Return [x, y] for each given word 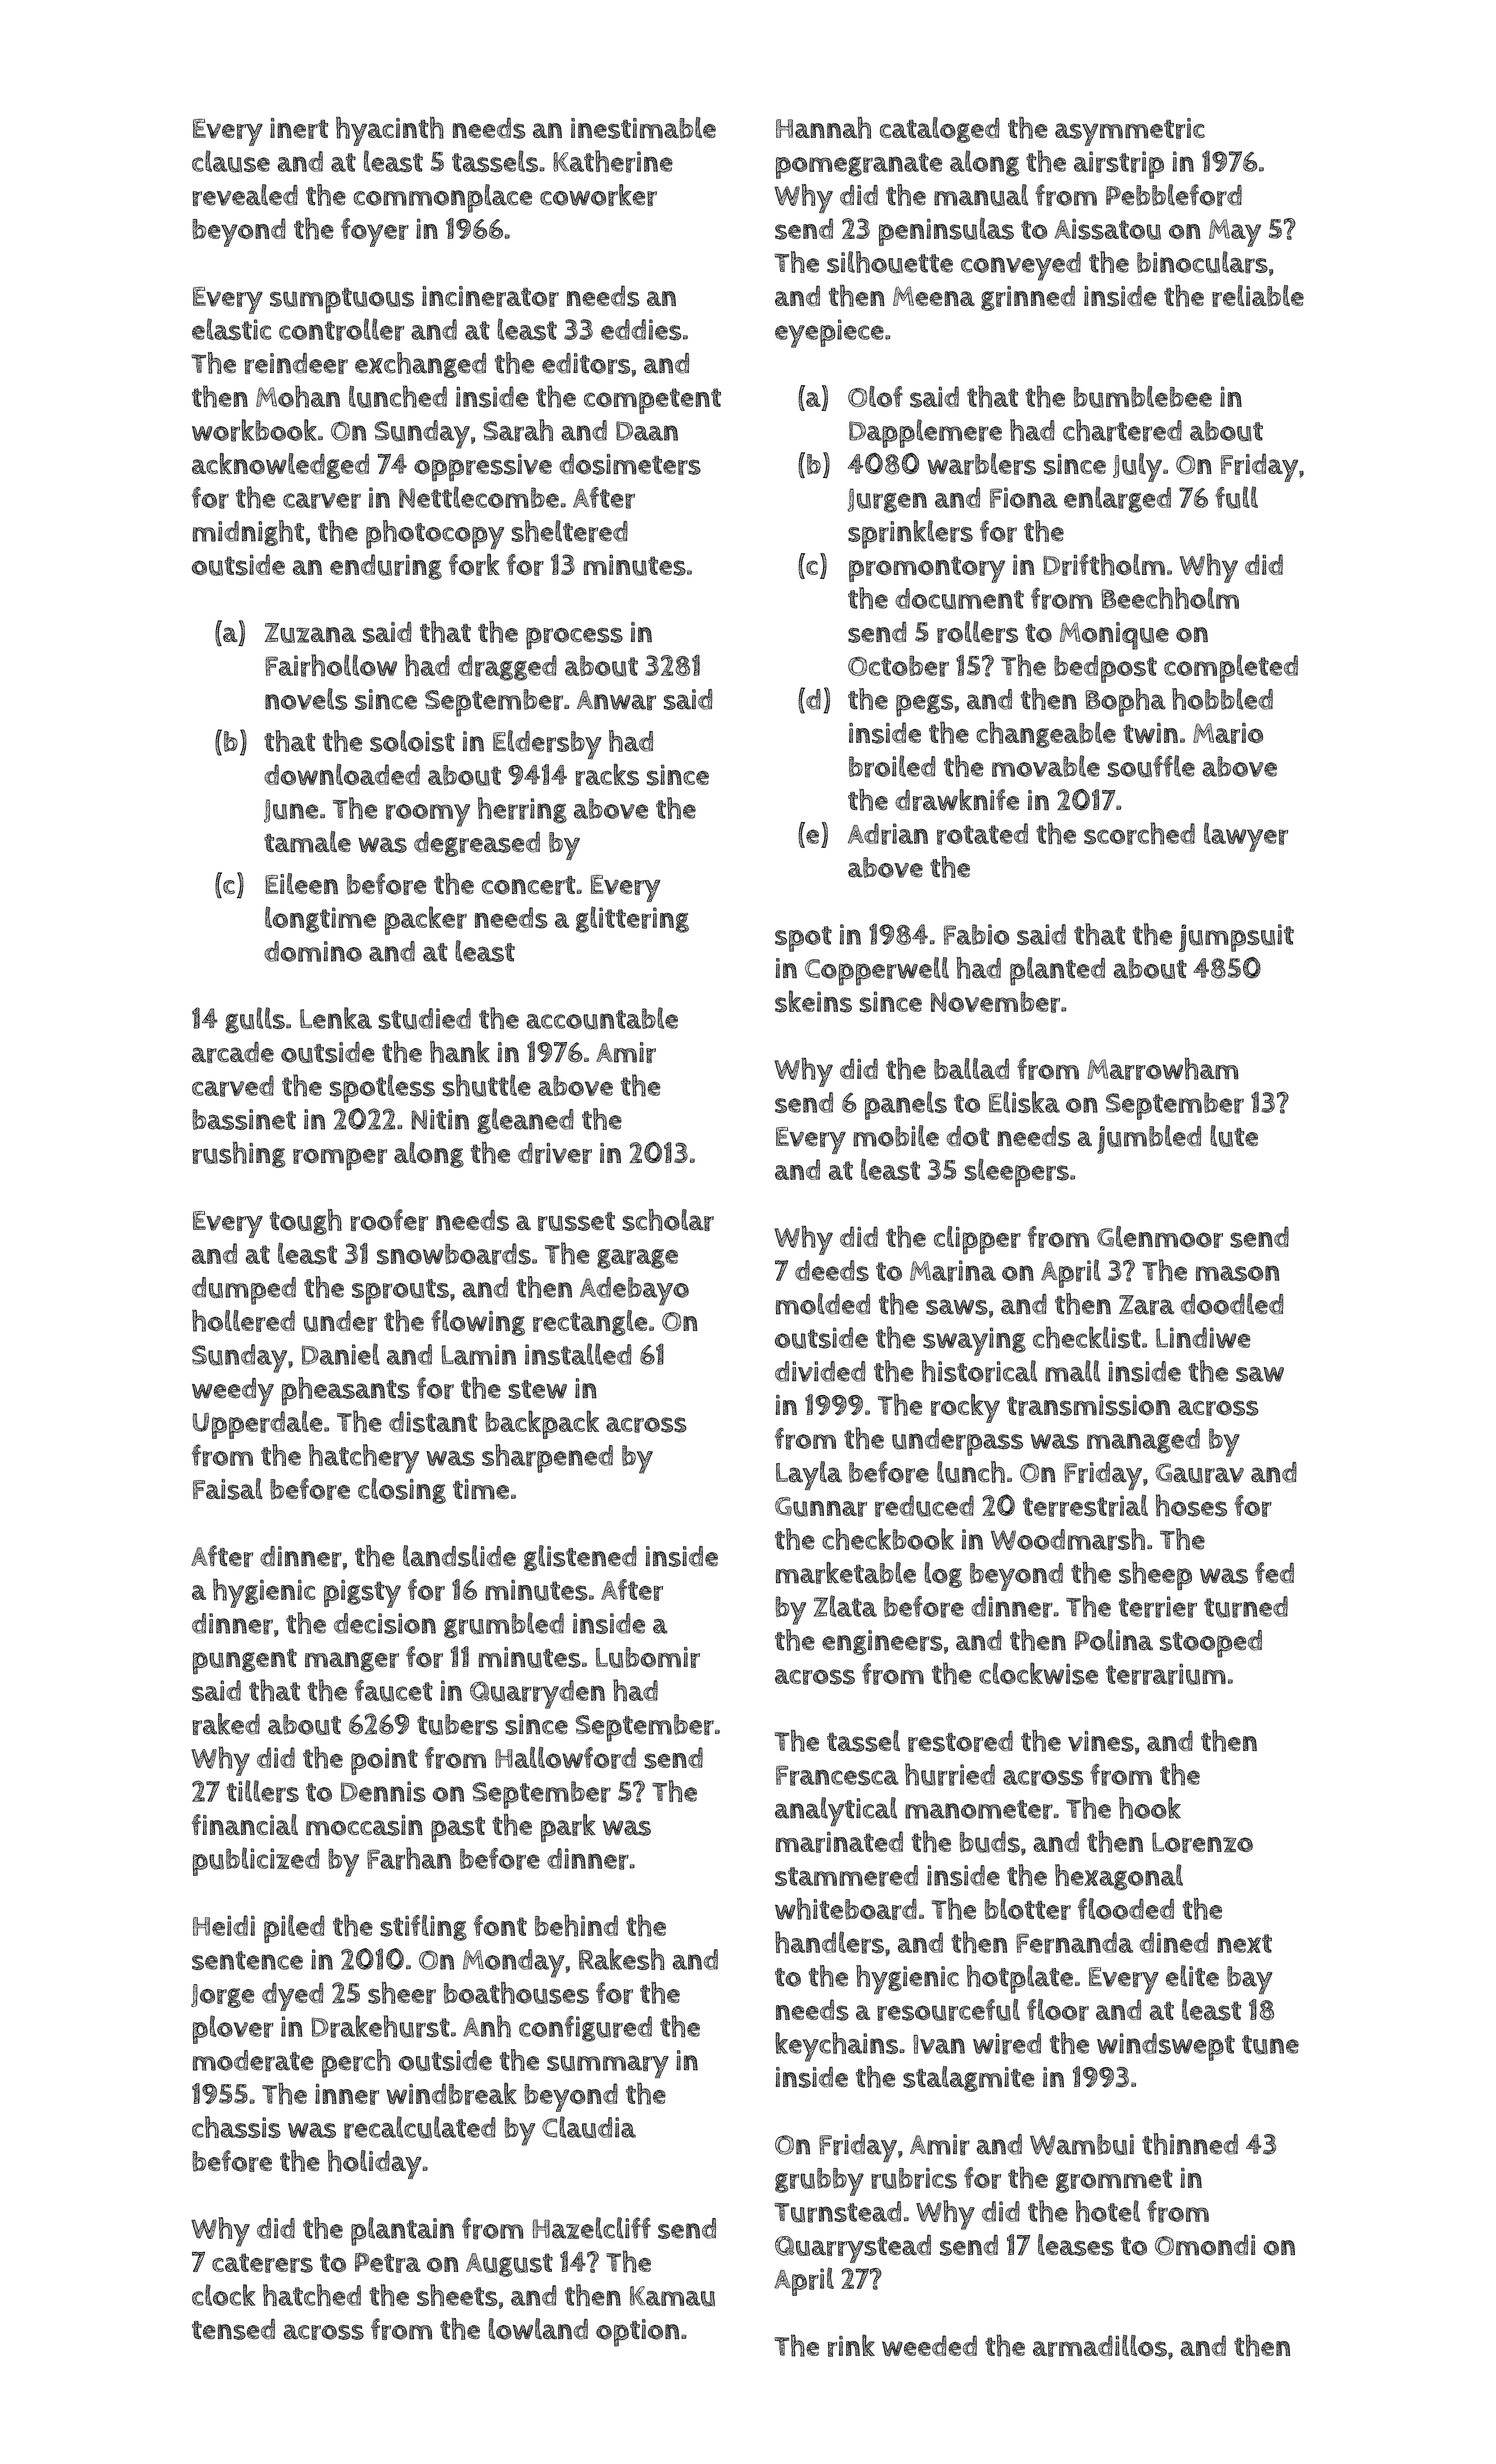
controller [342, 329]
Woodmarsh [1068, 1539]
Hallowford [565, 1757]
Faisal [228, 1489]
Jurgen [887, 500]
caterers [262, 2263]
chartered [1122, 430]
